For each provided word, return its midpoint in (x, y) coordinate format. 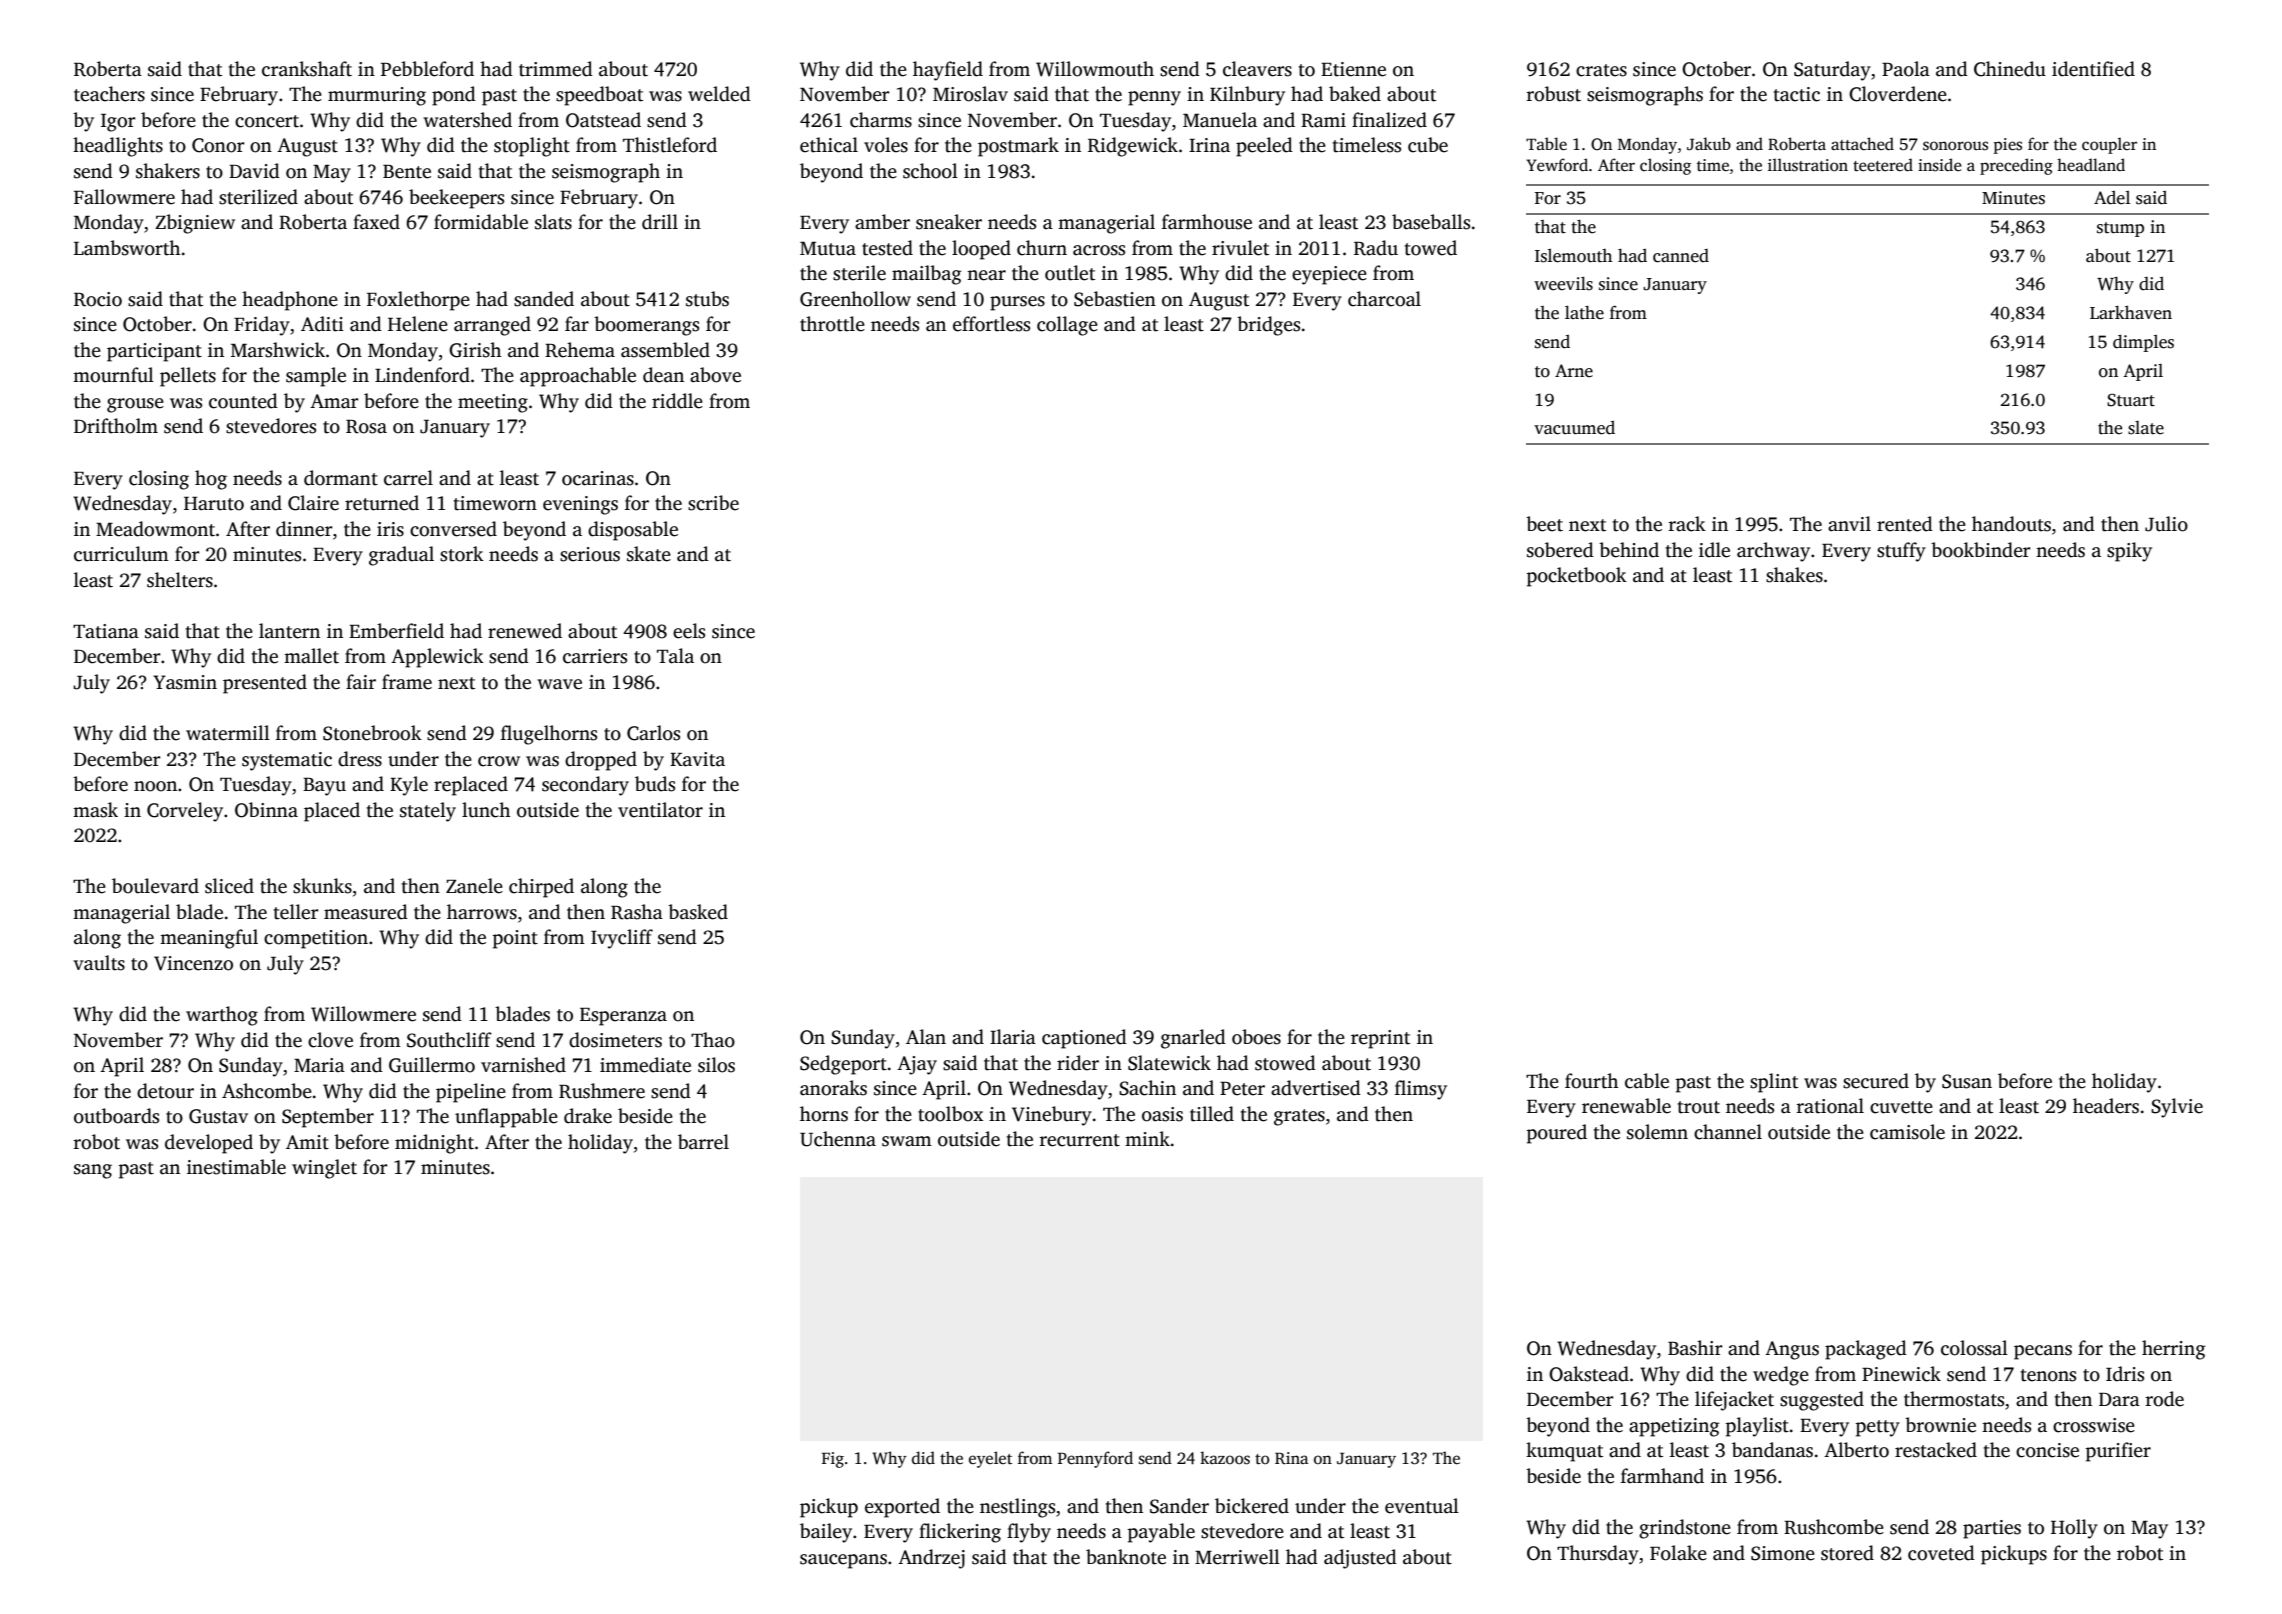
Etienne (1353, 69)
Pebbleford (427, 69)
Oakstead (1589, 1374)
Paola (1906, 69)
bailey (826, 1533)
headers (2106, 1106)
